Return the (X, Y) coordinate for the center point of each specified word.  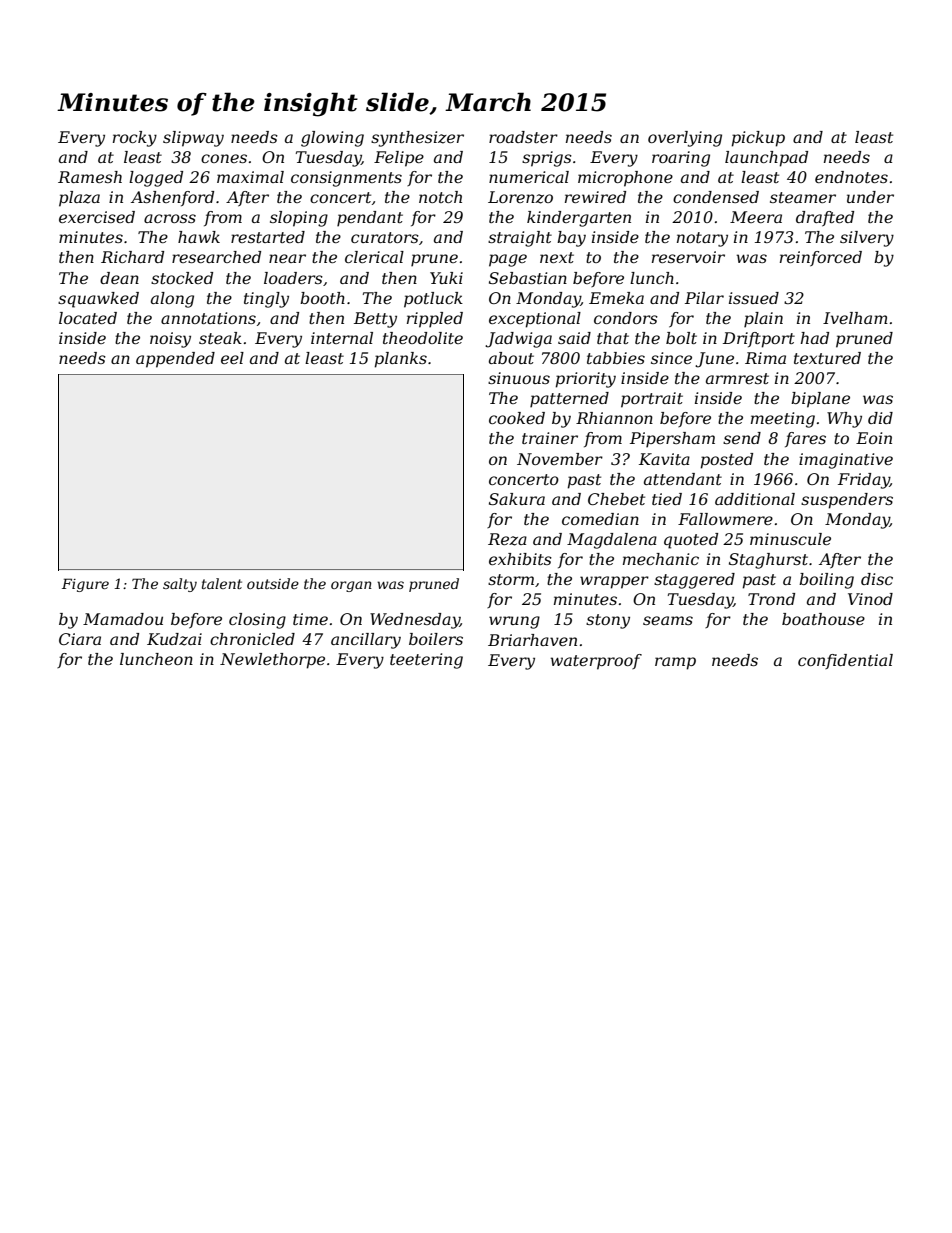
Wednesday (415, 621)
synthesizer (417, 139)
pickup (758, 139)
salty (180, 585)
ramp (675, 663)
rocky (135, 139)
